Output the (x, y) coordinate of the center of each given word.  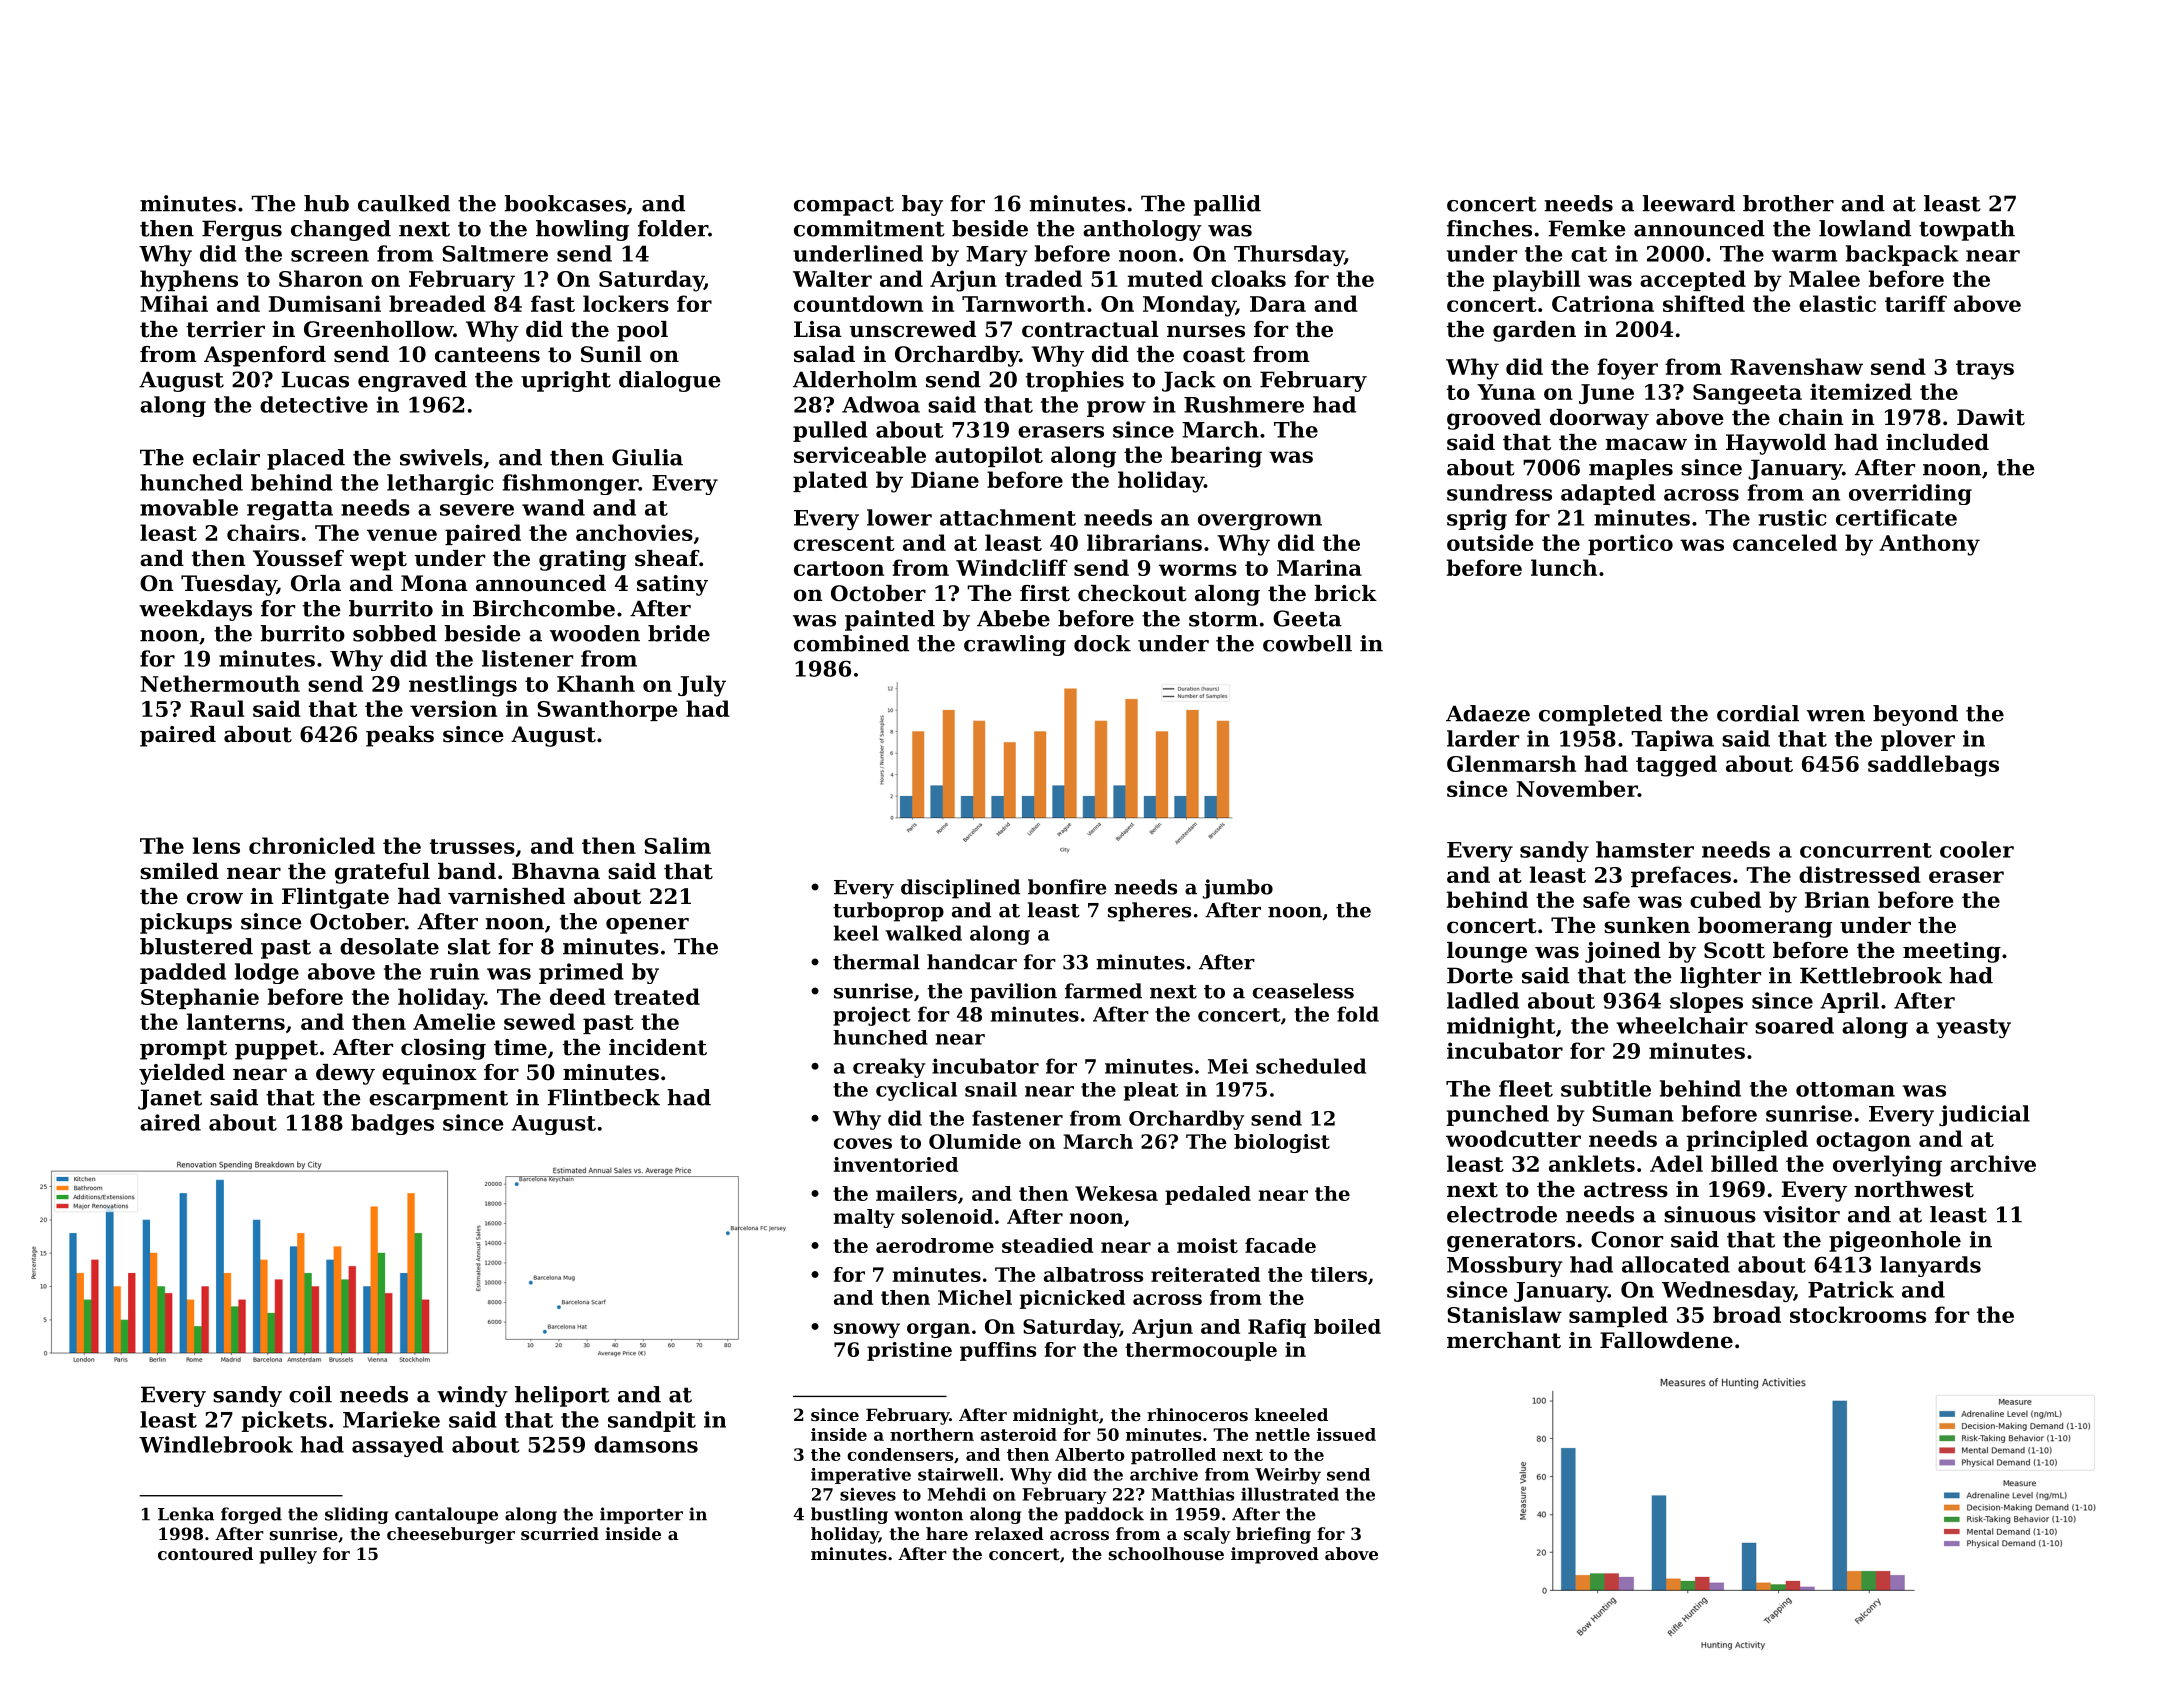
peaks (400, 736)
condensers (900, 1454)
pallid (1227, 205)
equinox (429, 1074)
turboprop (888, 912)
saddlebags (1933, 766)
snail (991, 1089)
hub (326, 203)
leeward (1688, 203)
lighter (1720, 977)
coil (310, 1394)
